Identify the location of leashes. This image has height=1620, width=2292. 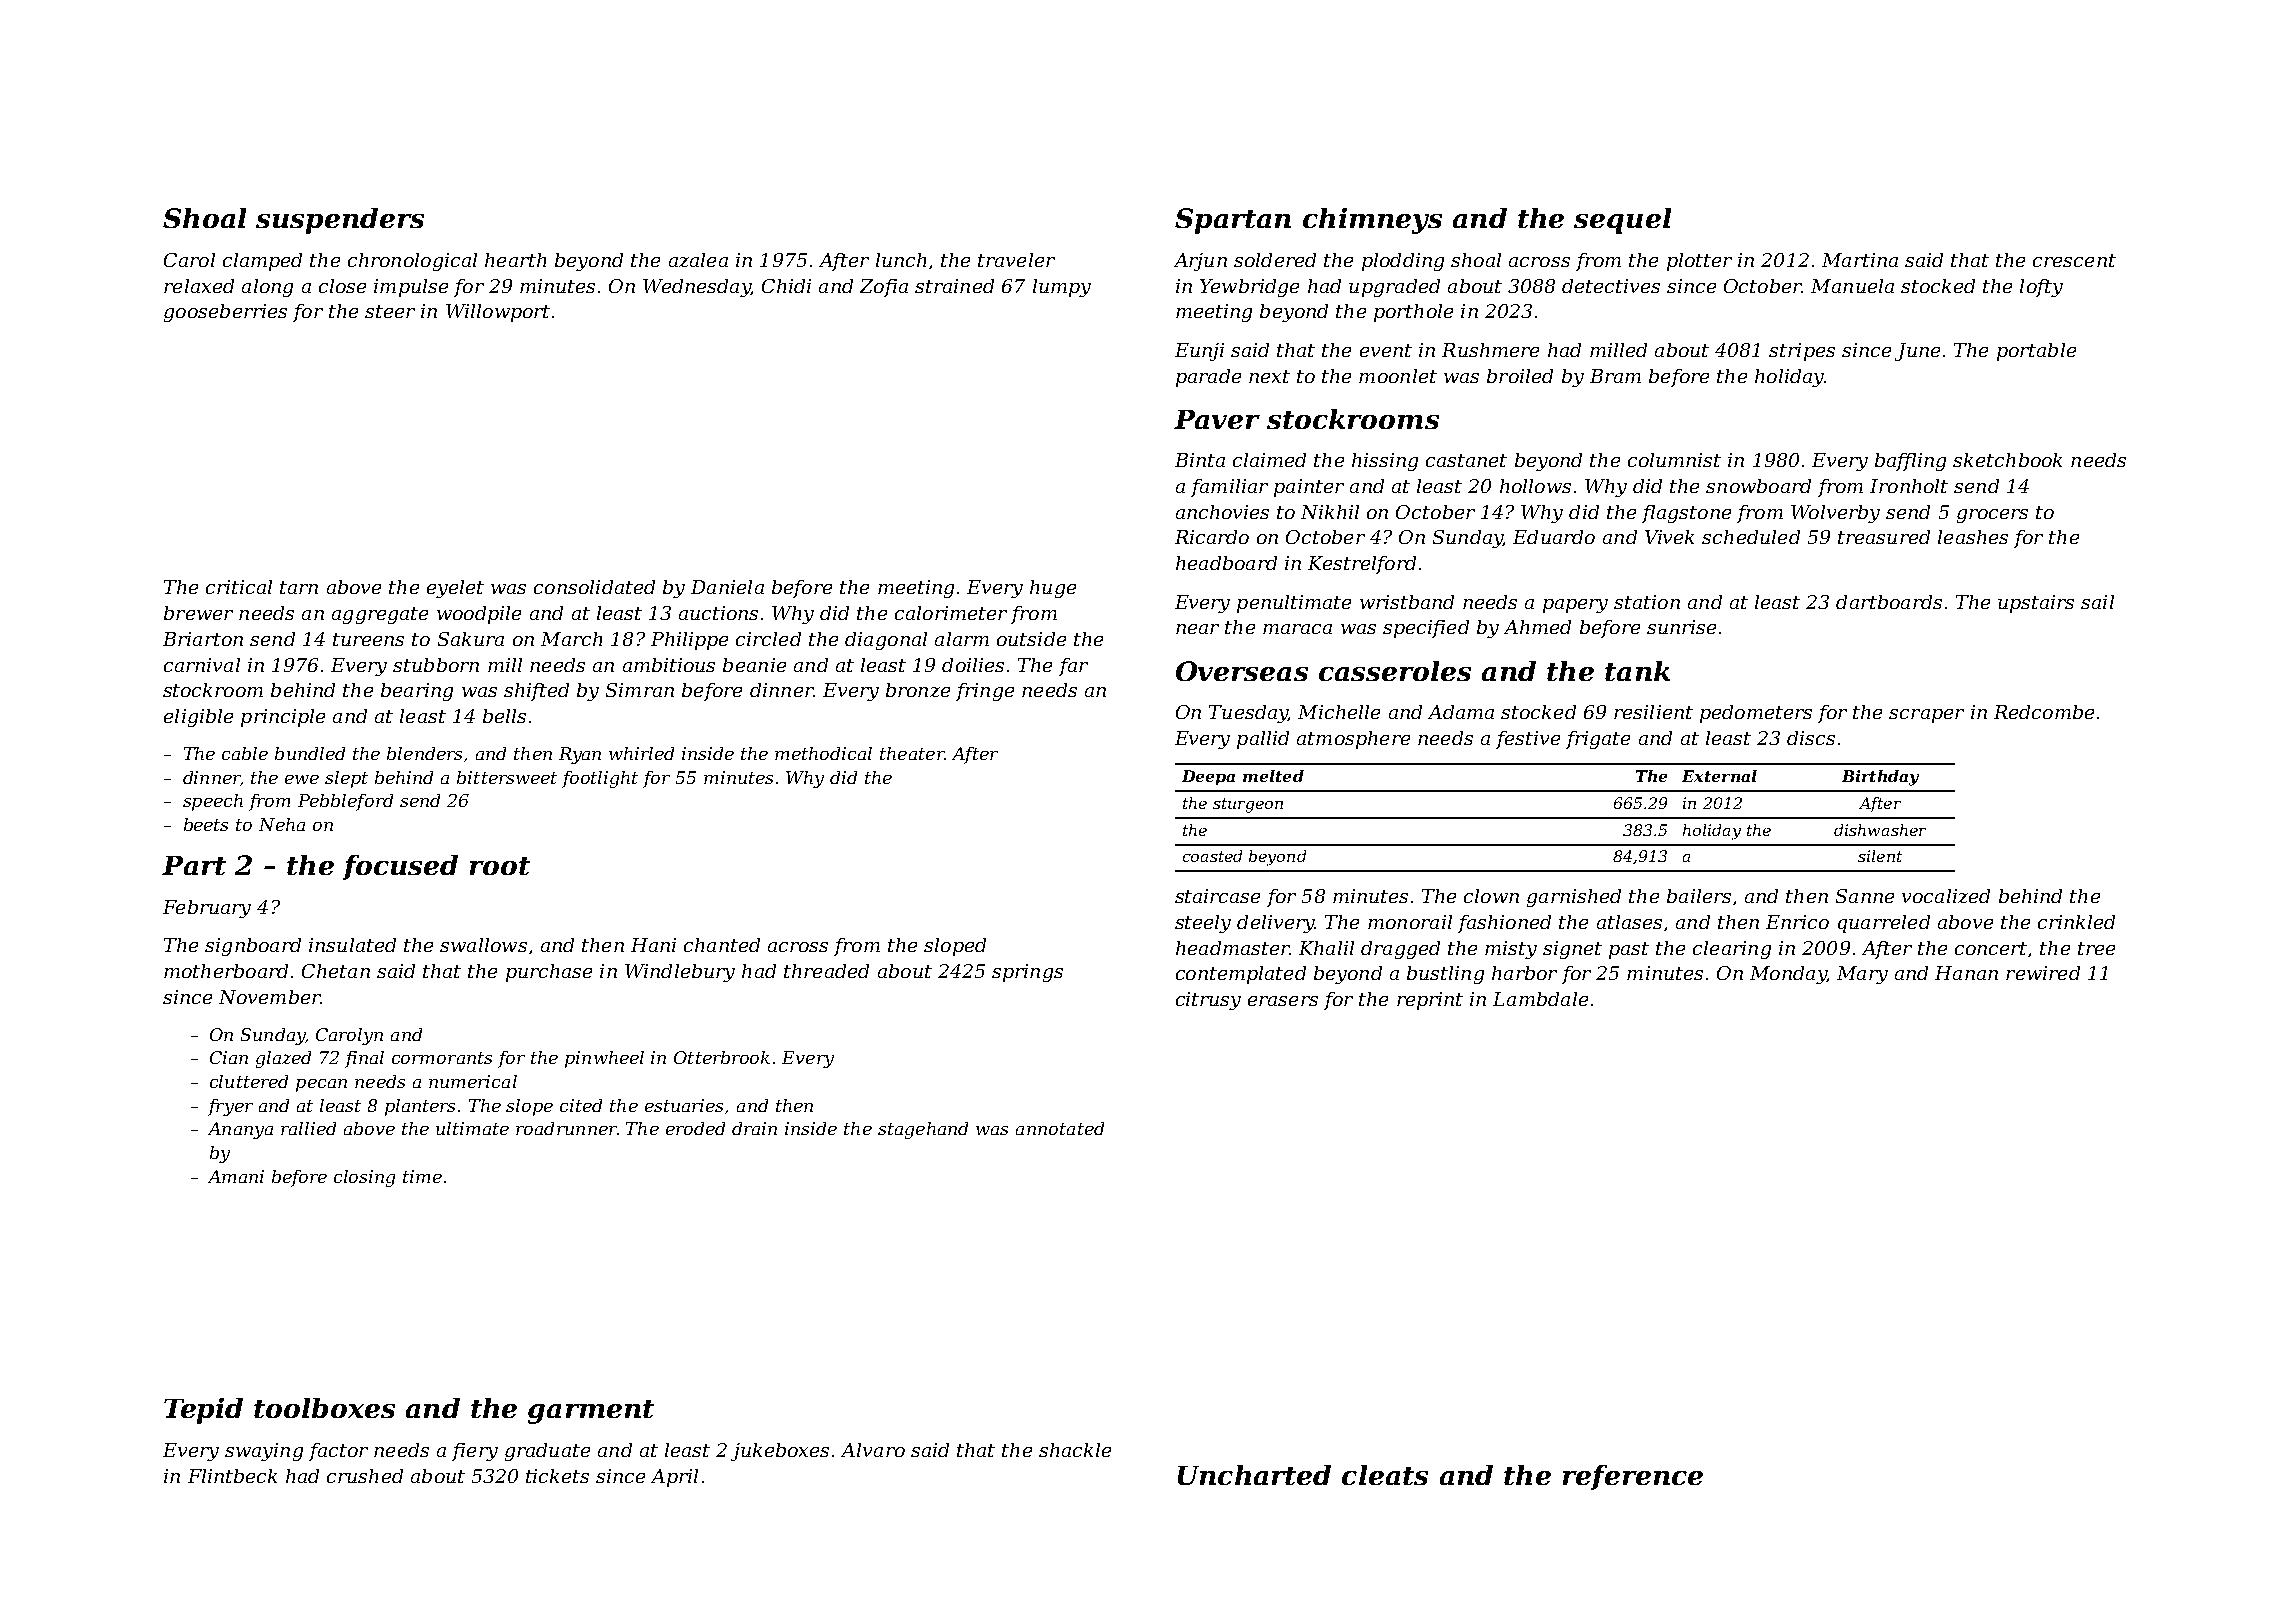
(1973, 537).
